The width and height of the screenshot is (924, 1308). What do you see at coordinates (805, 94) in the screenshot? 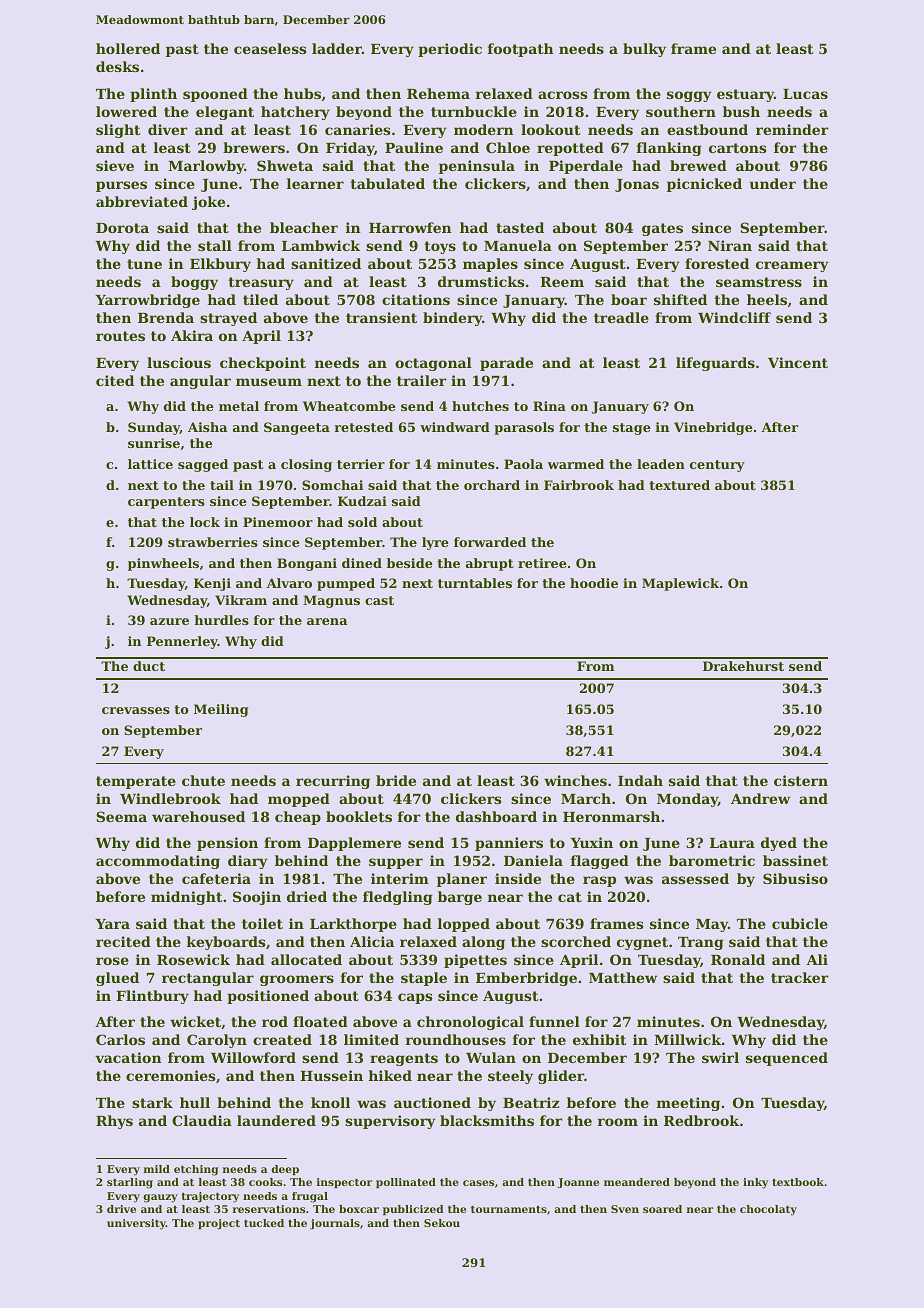
I see `Lucas` at bounding box center [805, 94].
